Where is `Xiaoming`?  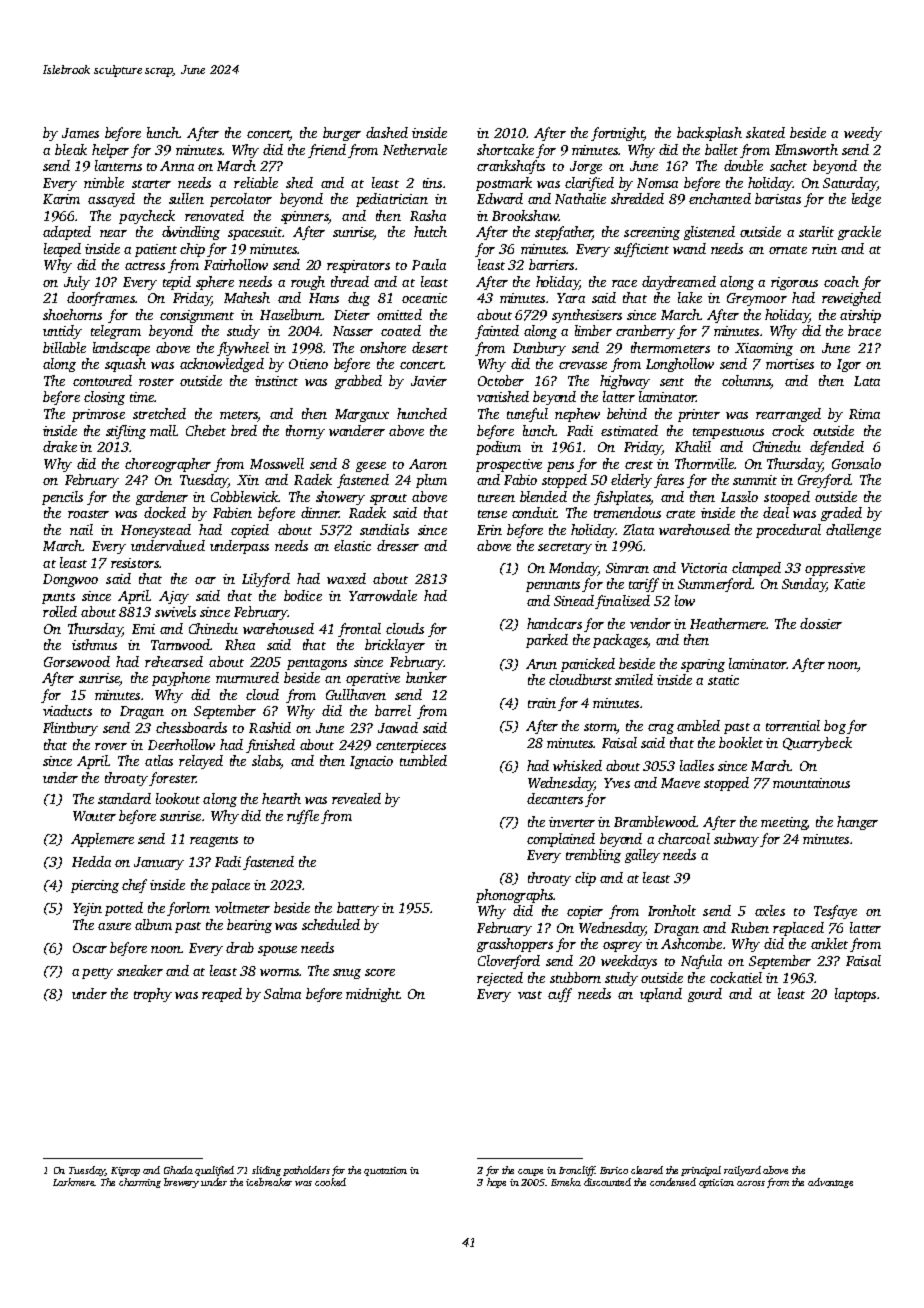 Xiaoming is located at coordinates (764, 349).
